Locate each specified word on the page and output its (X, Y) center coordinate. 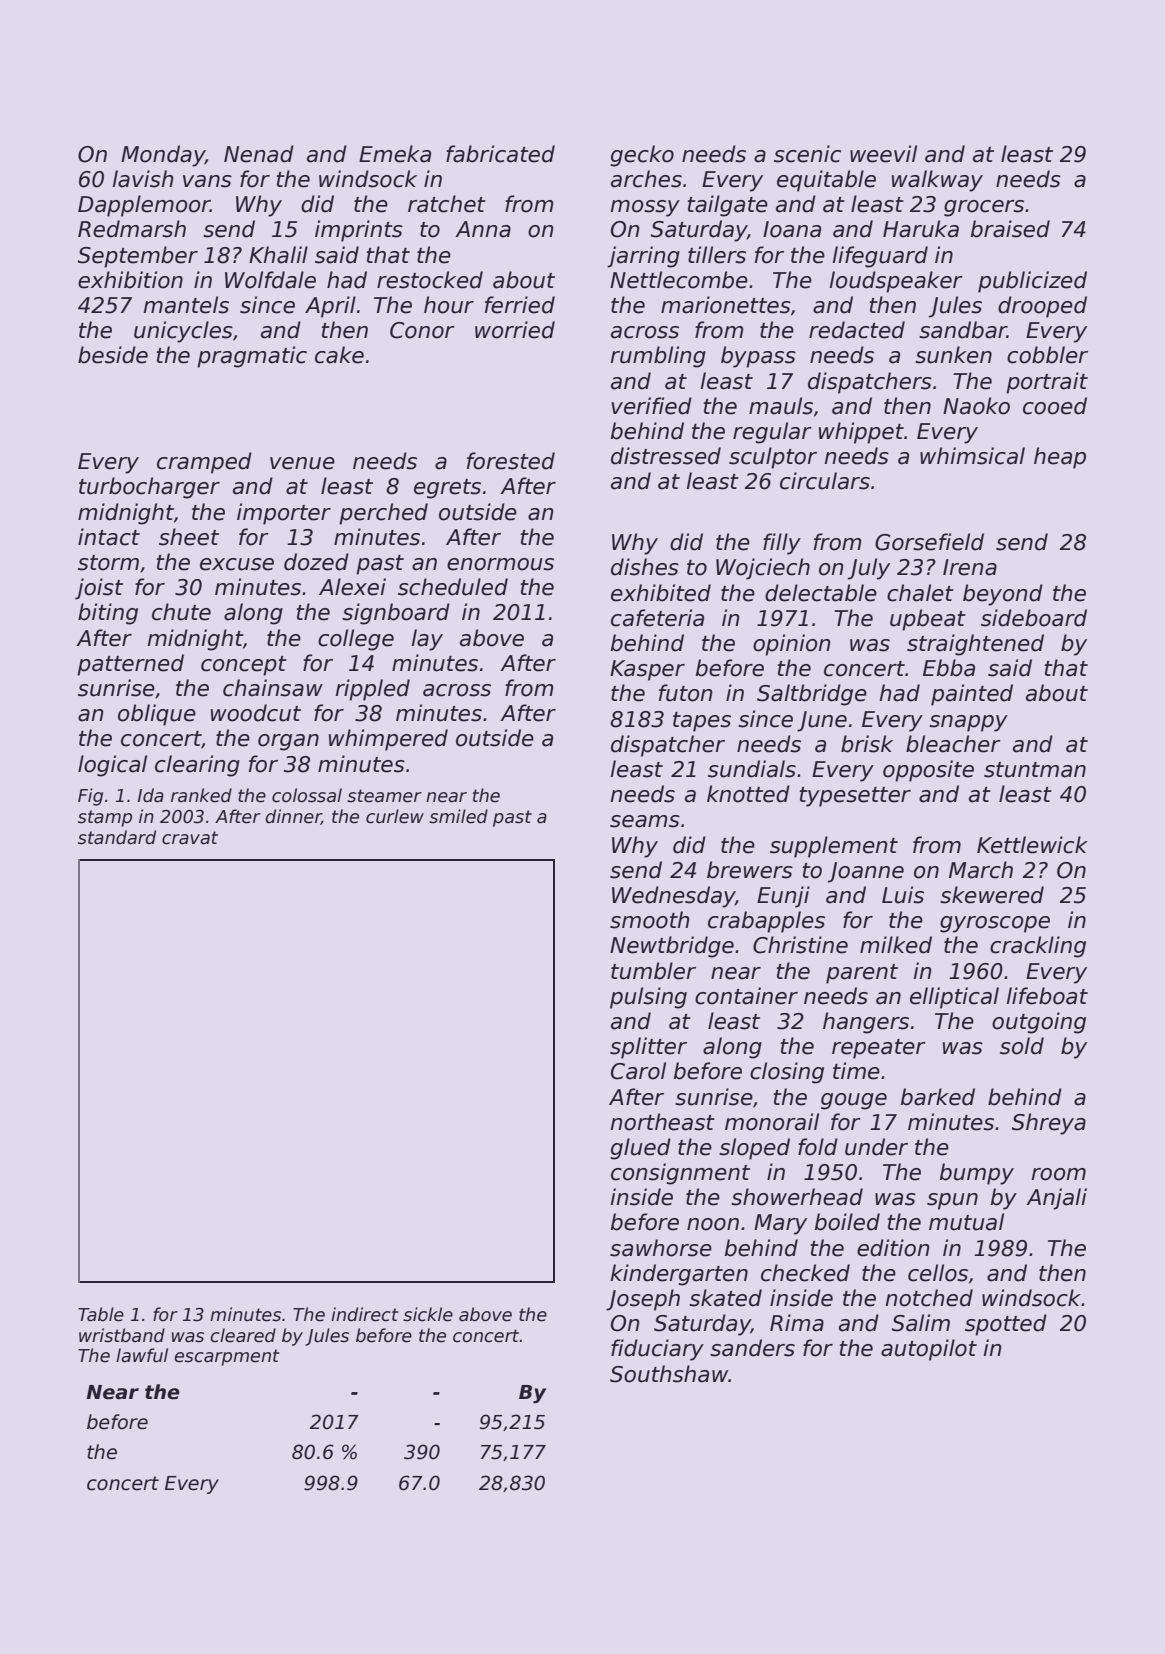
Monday (163, 156)
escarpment (227, 1357)
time (856, 1071)
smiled (458, 816)
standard (117, 837)
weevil (883, 154)
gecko (642, 156)
